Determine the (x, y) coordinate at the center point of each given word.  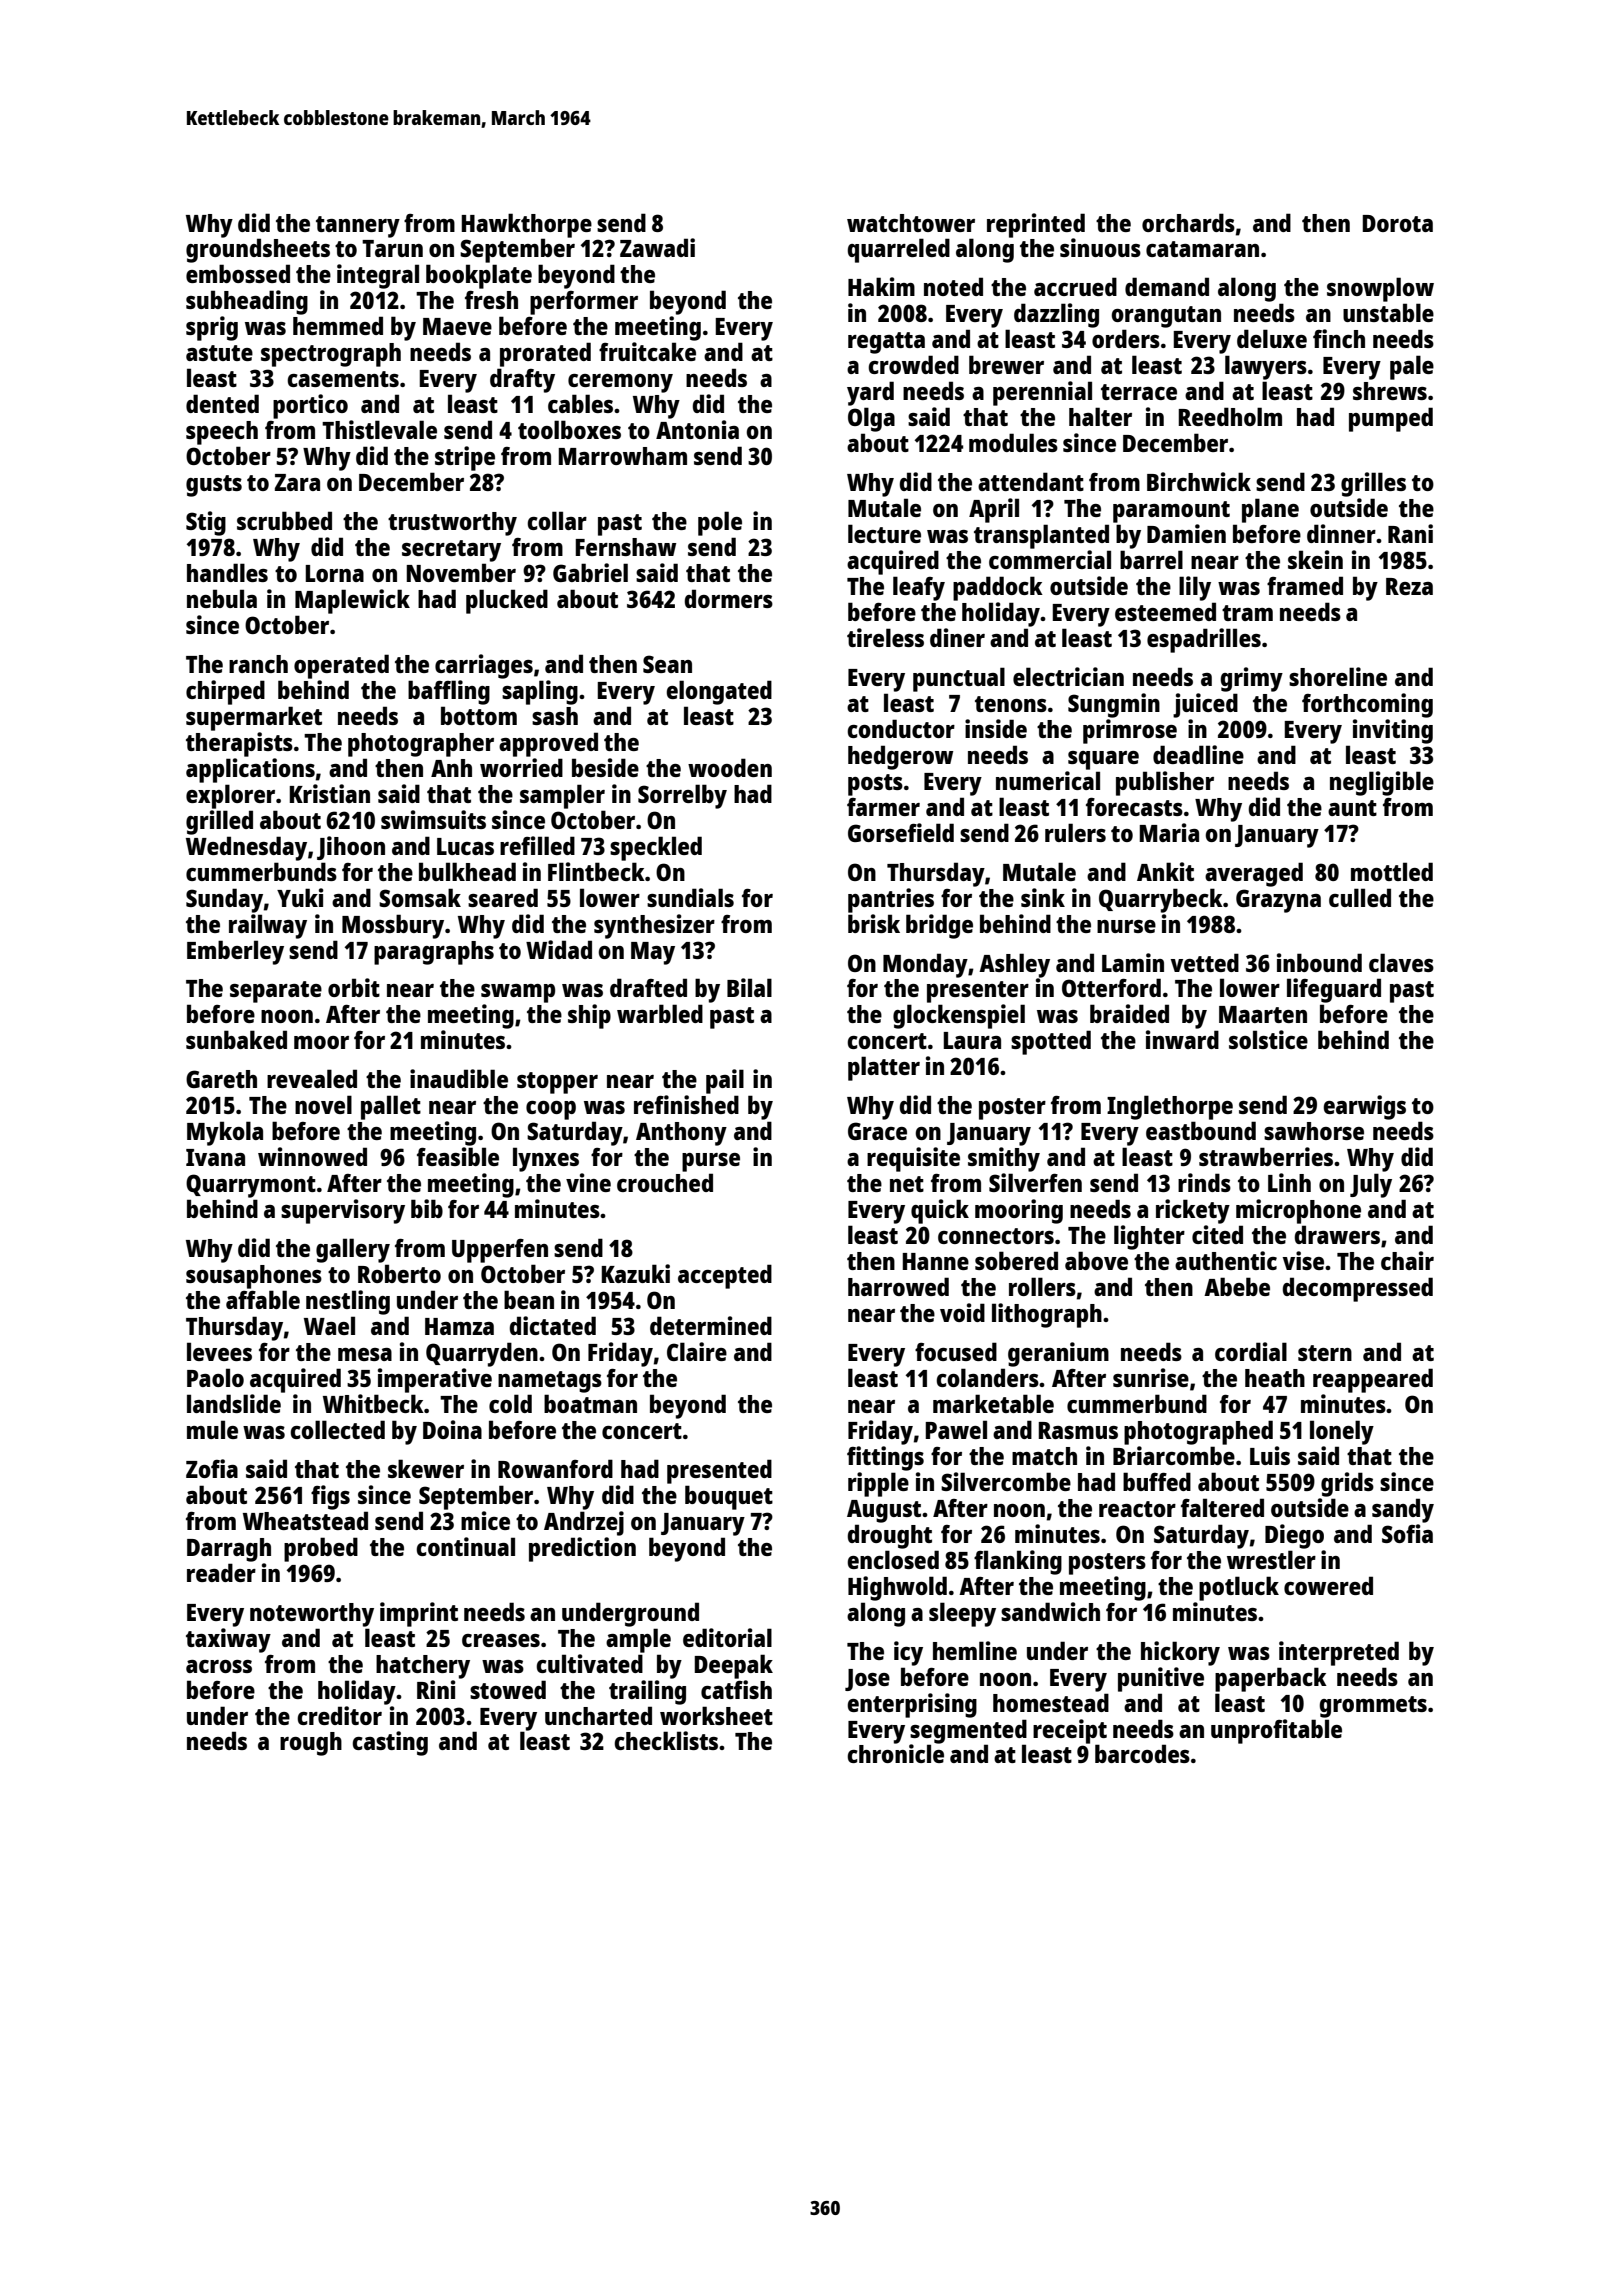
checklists (666, 1740)
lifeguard (1334, 990)
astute (219, 353)
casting (390, 1743)
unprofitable (1276, 1731)
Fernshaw (625, 547)
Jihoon (351, 848)
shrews (1390, 391)
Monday (925, 965)
